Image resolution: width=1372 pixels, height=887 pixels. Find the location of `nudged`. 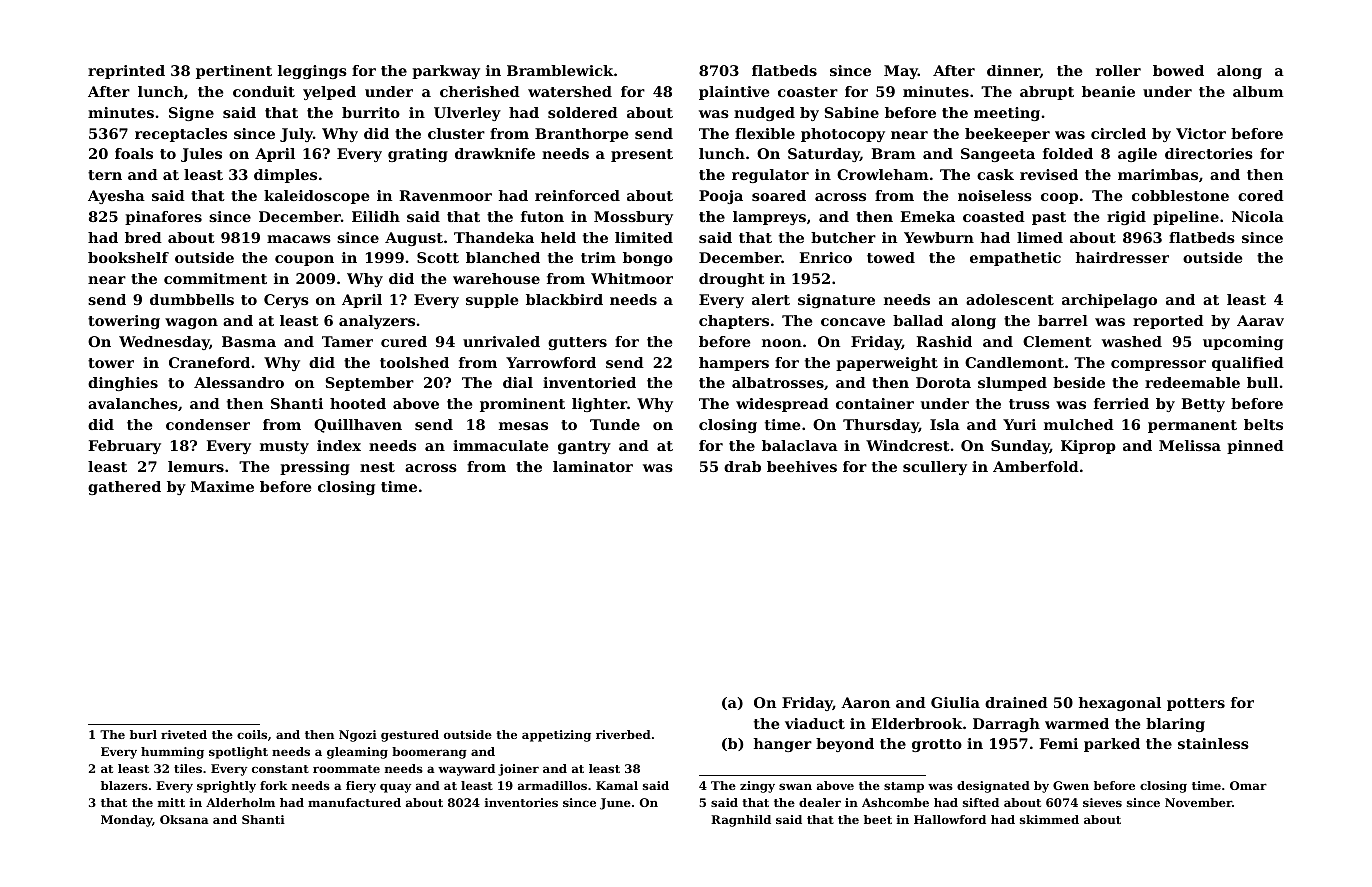

nudged is located at coordinates (764, 114).
